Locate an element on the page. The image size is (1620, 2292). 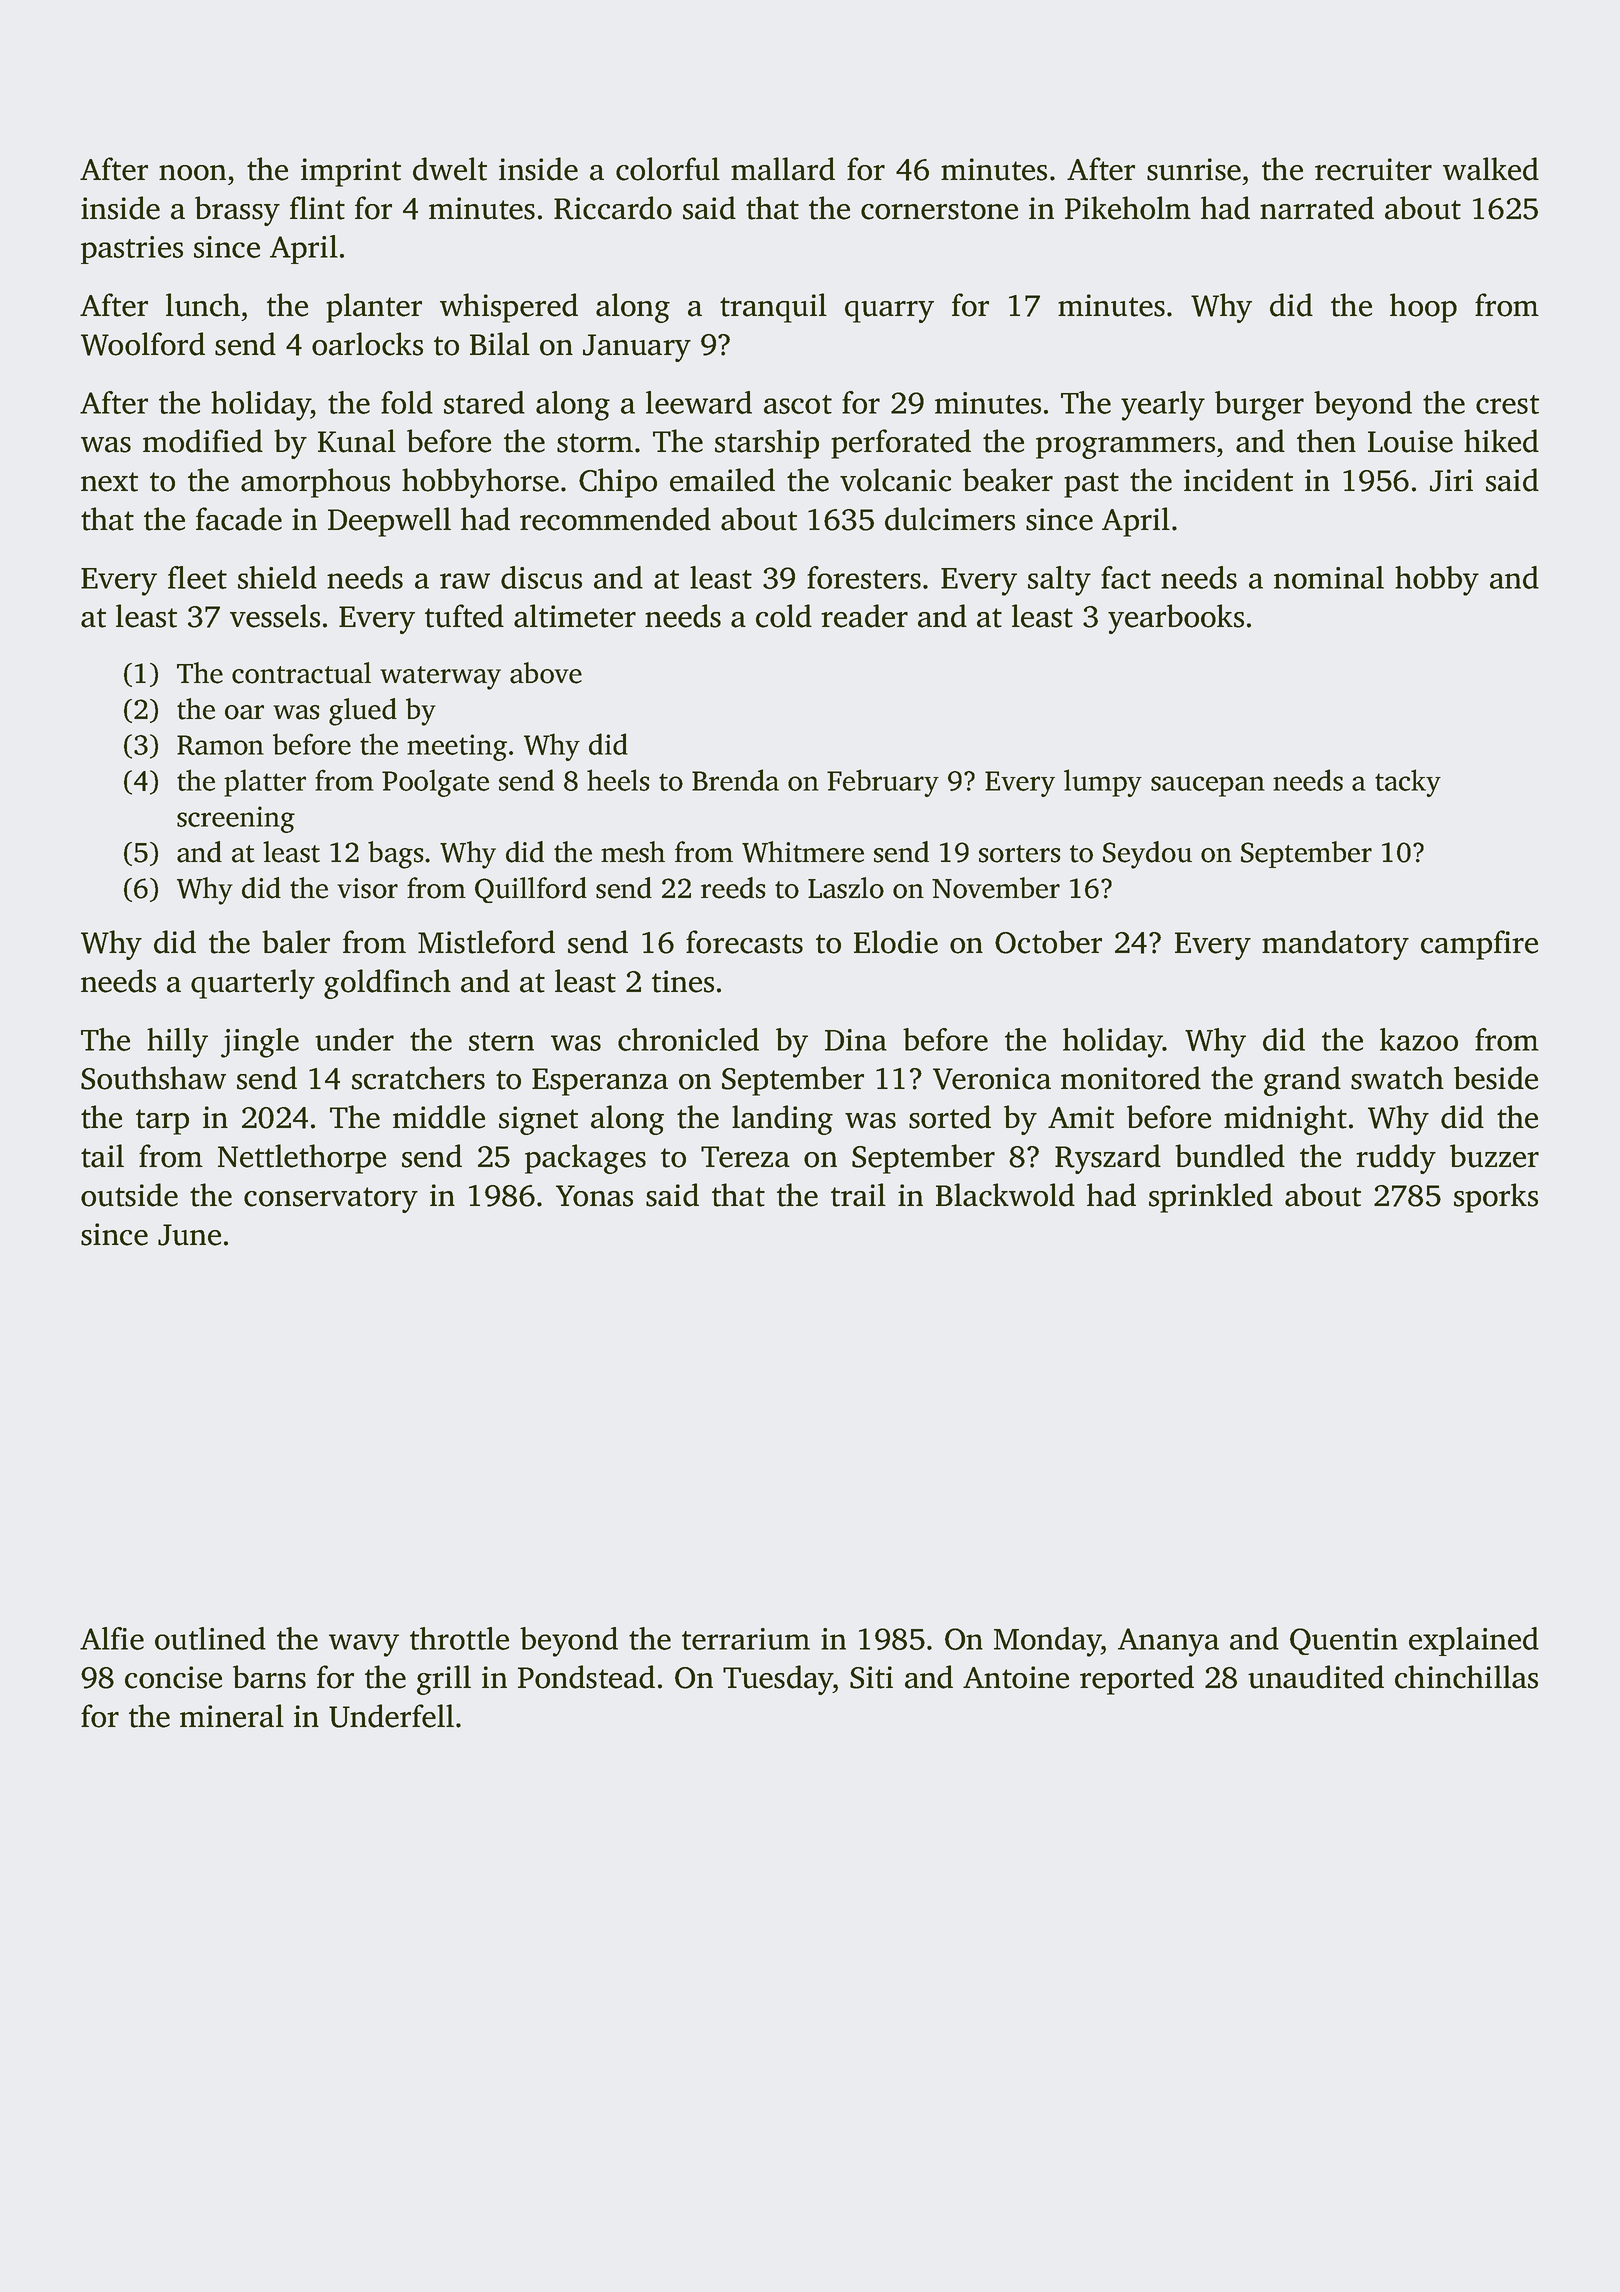
grill is located at coordinates (444, 1680).
